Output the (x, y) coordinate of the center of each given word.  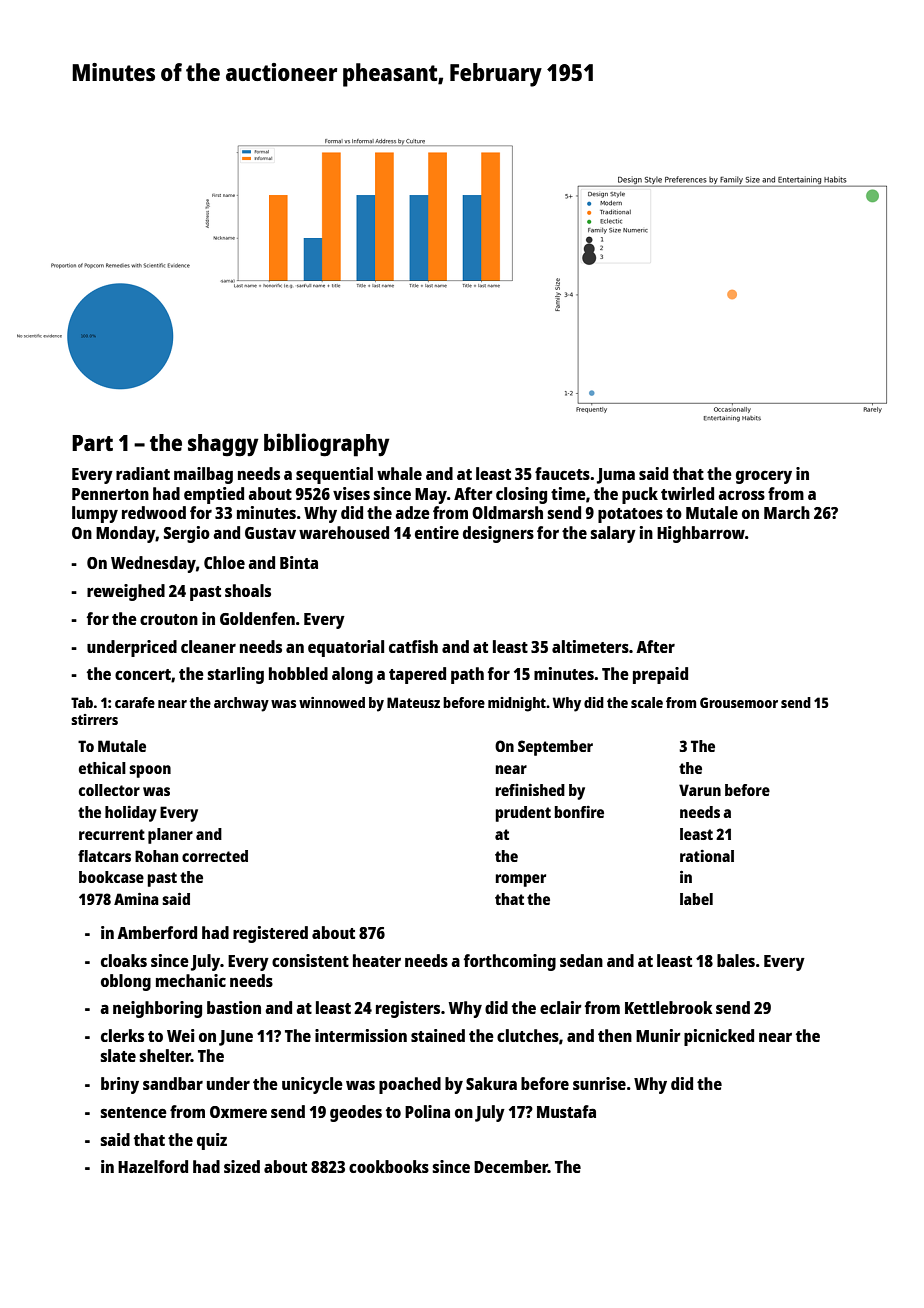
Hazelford (153, 1166)
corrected (215, 856)
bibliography (327, 445)
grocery (764, 477)
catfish (413, 646)
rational (707, 856)
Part (92, 443)
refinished (530, 790)
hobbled (298, 673)
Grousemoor (739, 702)
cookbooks (389, 1166)
